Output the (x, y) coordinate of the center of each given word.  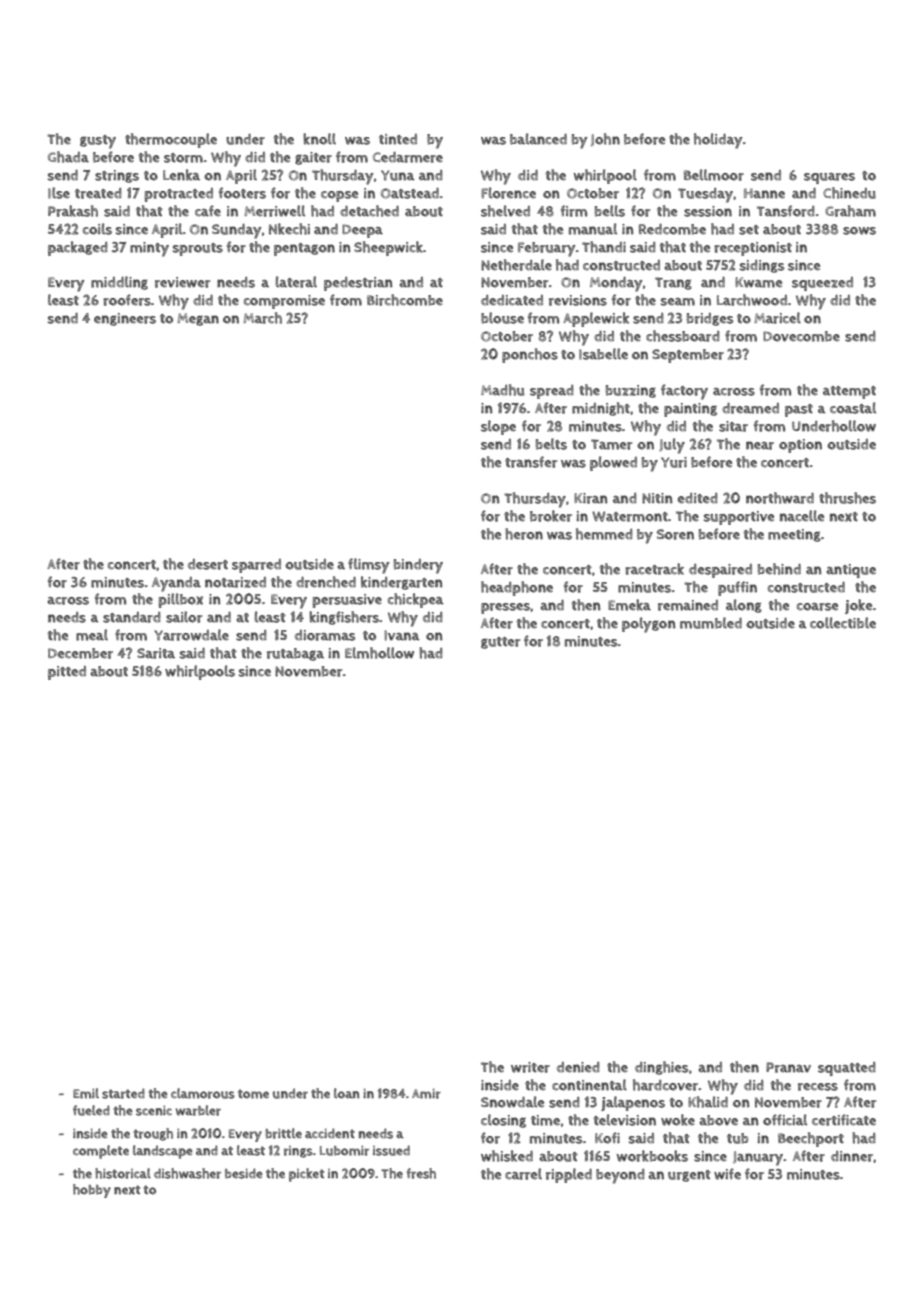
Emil (86, 1093)
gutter (500, 643)
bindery (418, 566)
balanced (538, 139)
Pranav (788, 1067)
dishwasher (187, 1173)
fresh (421, 1173)
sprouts (198, 249)
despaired (720, 571)
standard (132, 617)
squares (829, 178)
